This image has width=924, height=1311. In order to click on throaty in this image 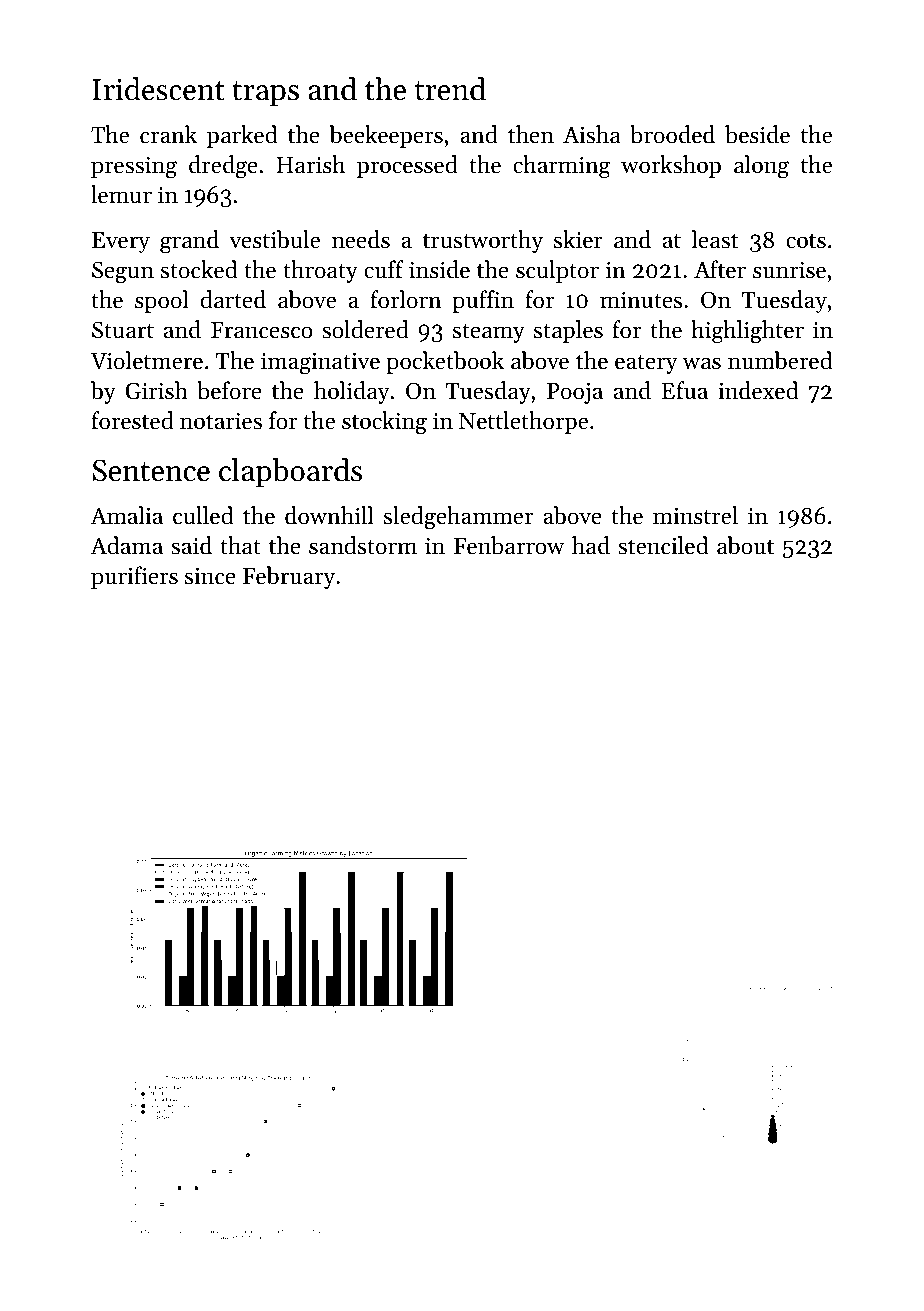, I will do `click(320, 271)`.
